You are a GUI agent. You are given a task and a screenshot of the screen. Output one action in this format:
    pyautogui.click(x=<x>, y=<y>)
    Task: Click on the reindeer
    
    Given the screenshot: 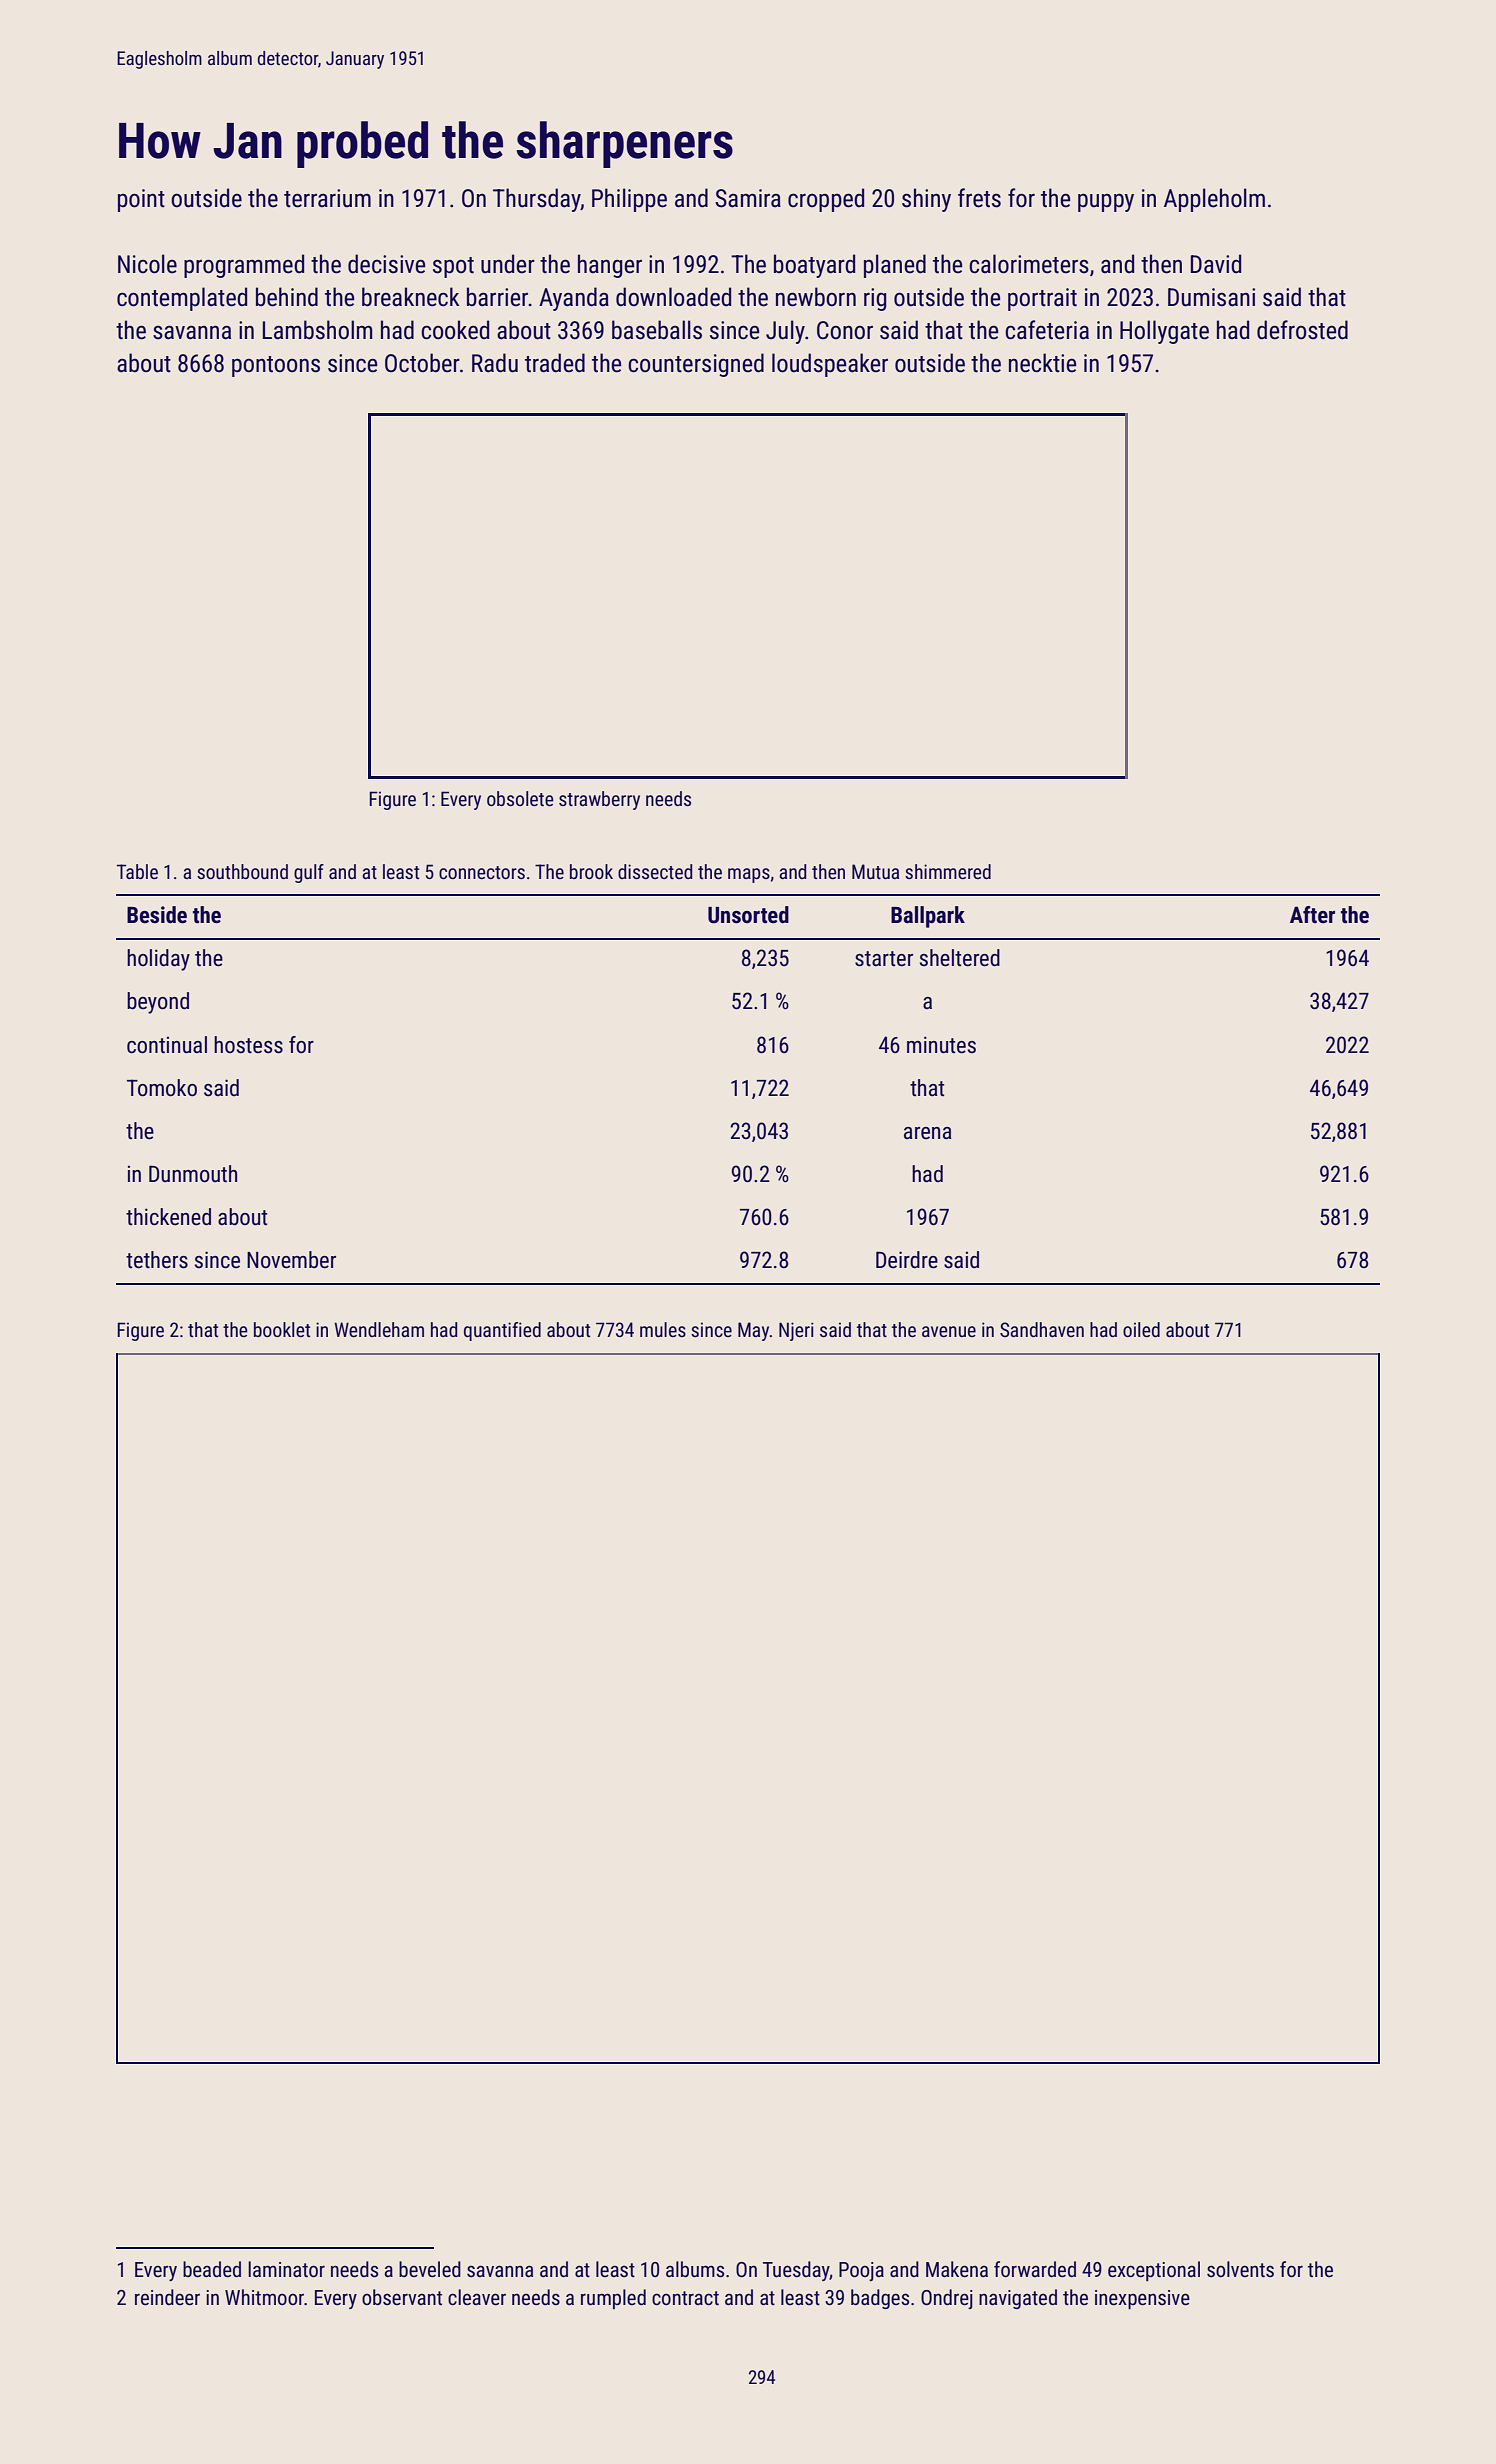 What is the action you would take?
    pyautogui.click(x=167, y=2297)
